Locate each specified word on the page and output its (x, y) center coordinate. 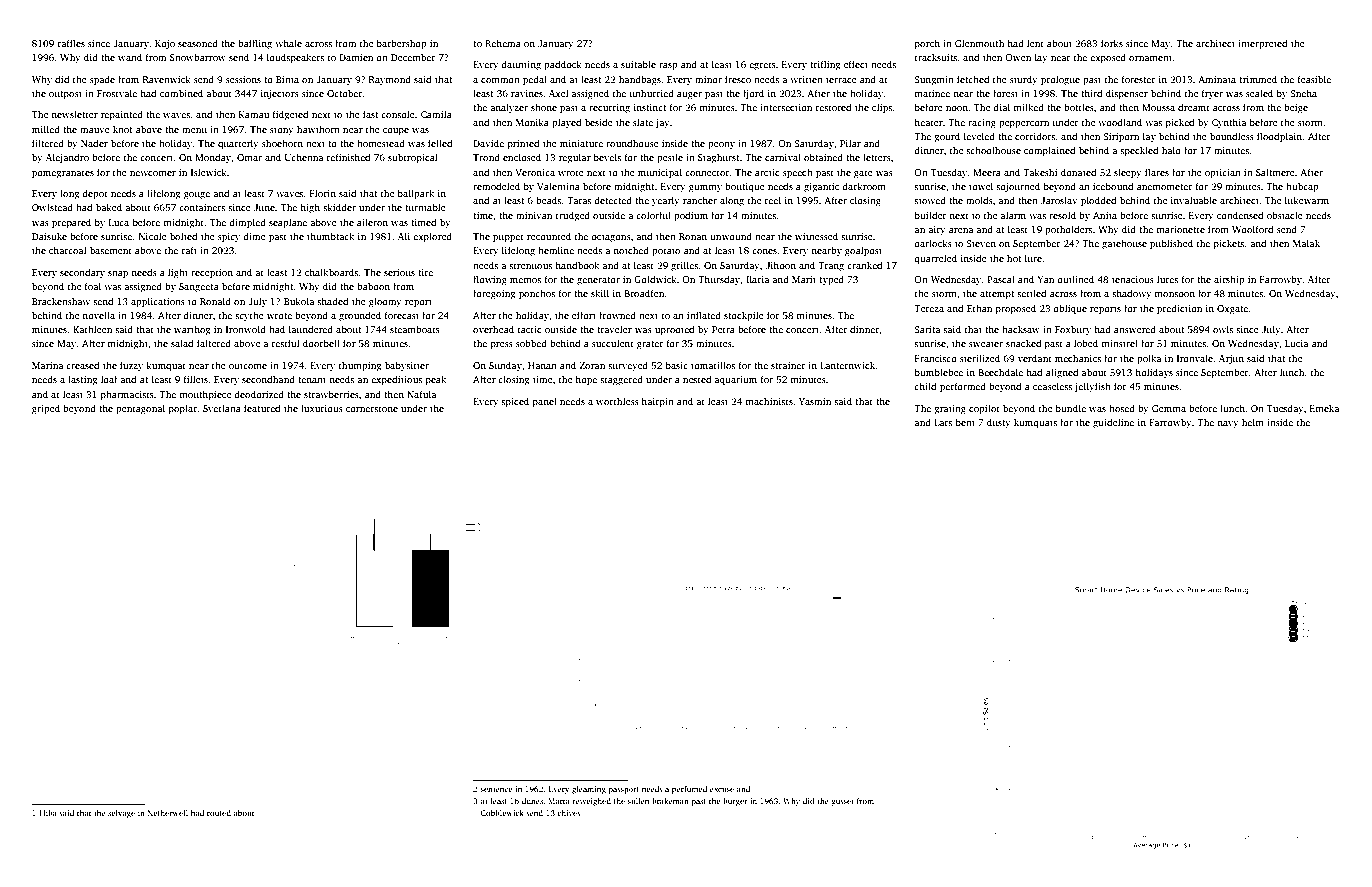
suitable (638, 64)
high (310, 208)
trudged (573, 216)
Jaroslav (1059, 200)
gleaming (589, 790)
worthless (617, 401)
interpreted (1262, 44)
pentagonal (140, 409)
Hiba (48, 813)
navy (1228, 424)
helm (1253, 422)
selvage (121, 814)
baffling (255, 44)
